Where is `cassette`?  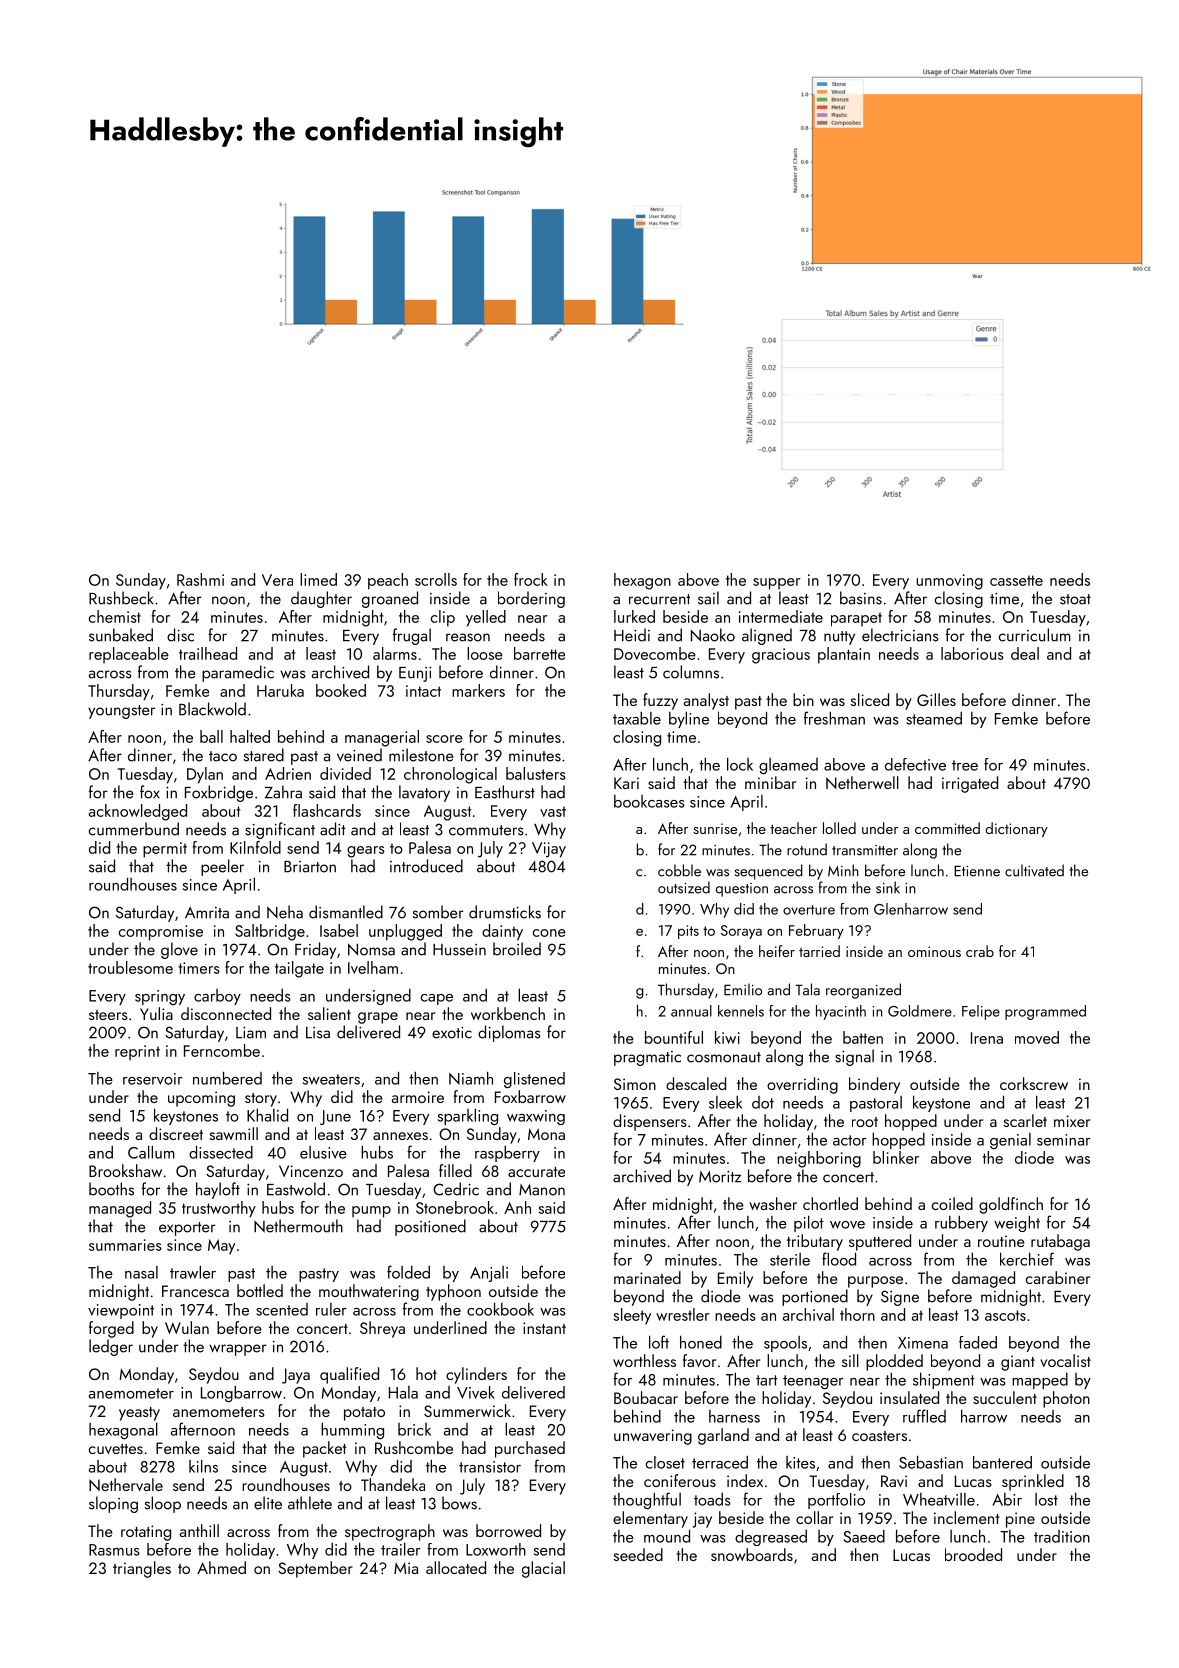
cassette is located at coordinates (1016, 580).
